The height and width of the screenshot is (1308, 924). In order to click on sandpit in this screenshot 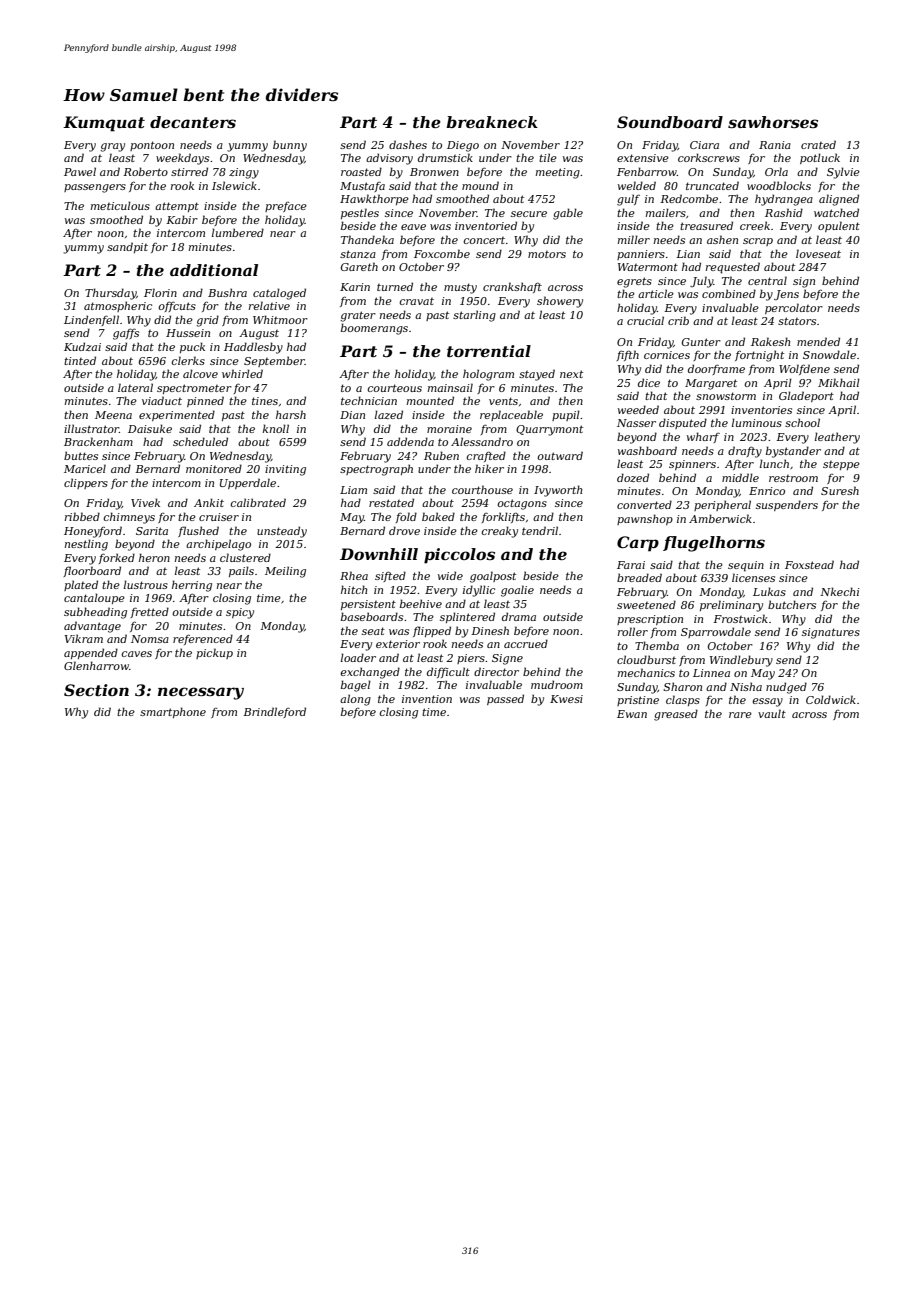, I will do `click(127, 247)`.
